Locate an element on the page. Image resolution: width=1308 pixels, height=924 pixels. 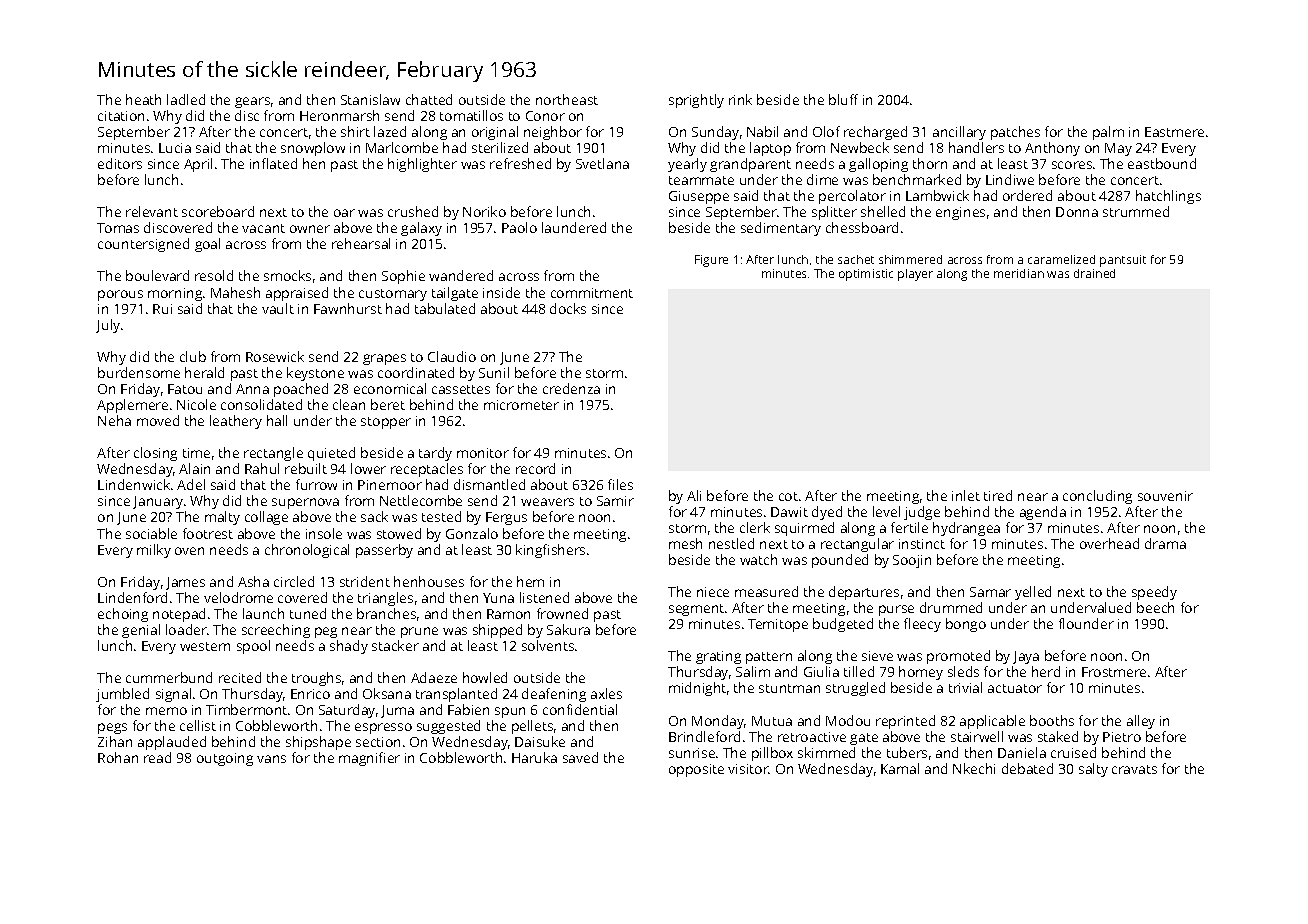
commitment is located at coordinates (592, 293).
